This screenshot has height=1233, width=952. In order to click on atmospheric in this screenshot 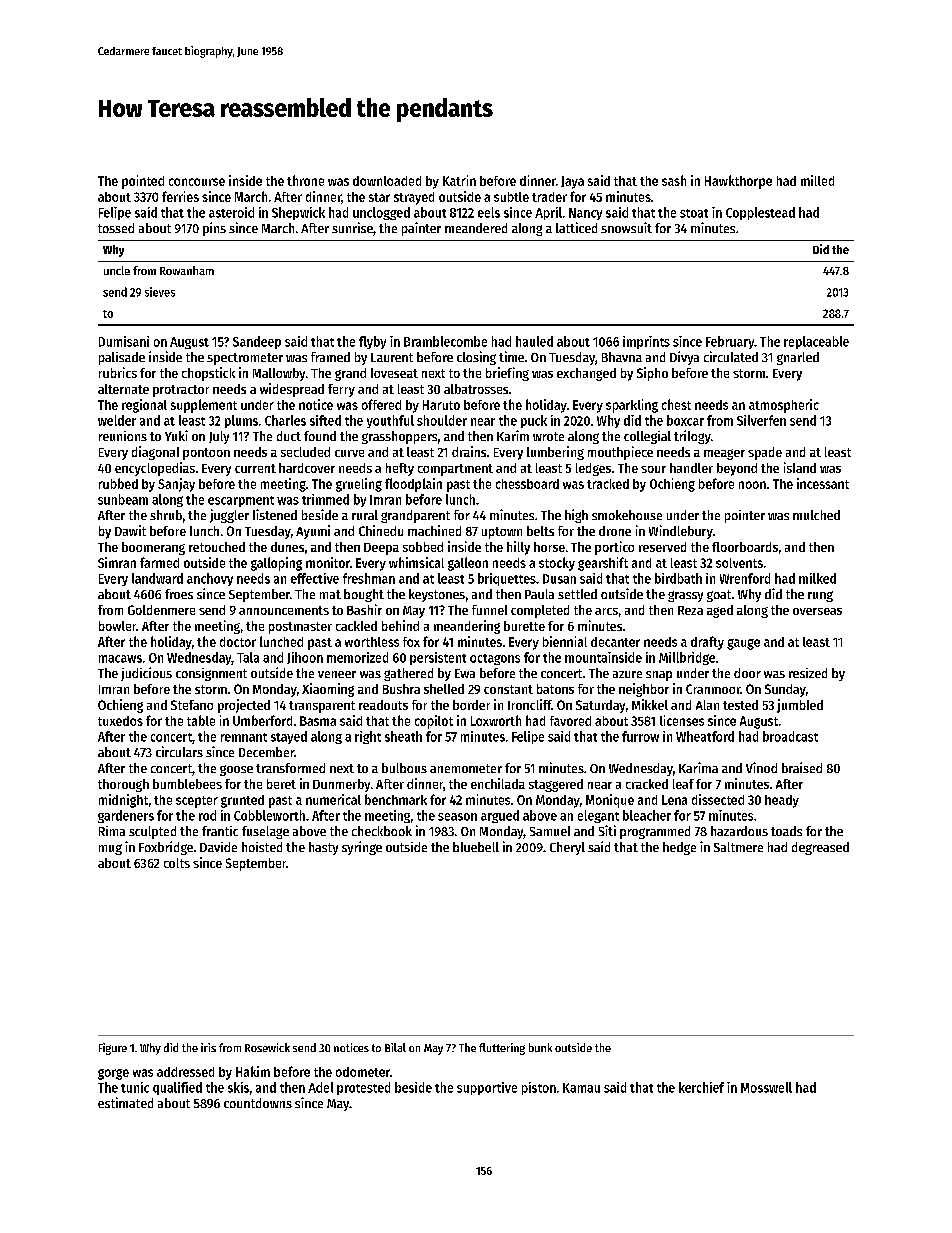, I will do `click(784, 406)`.
